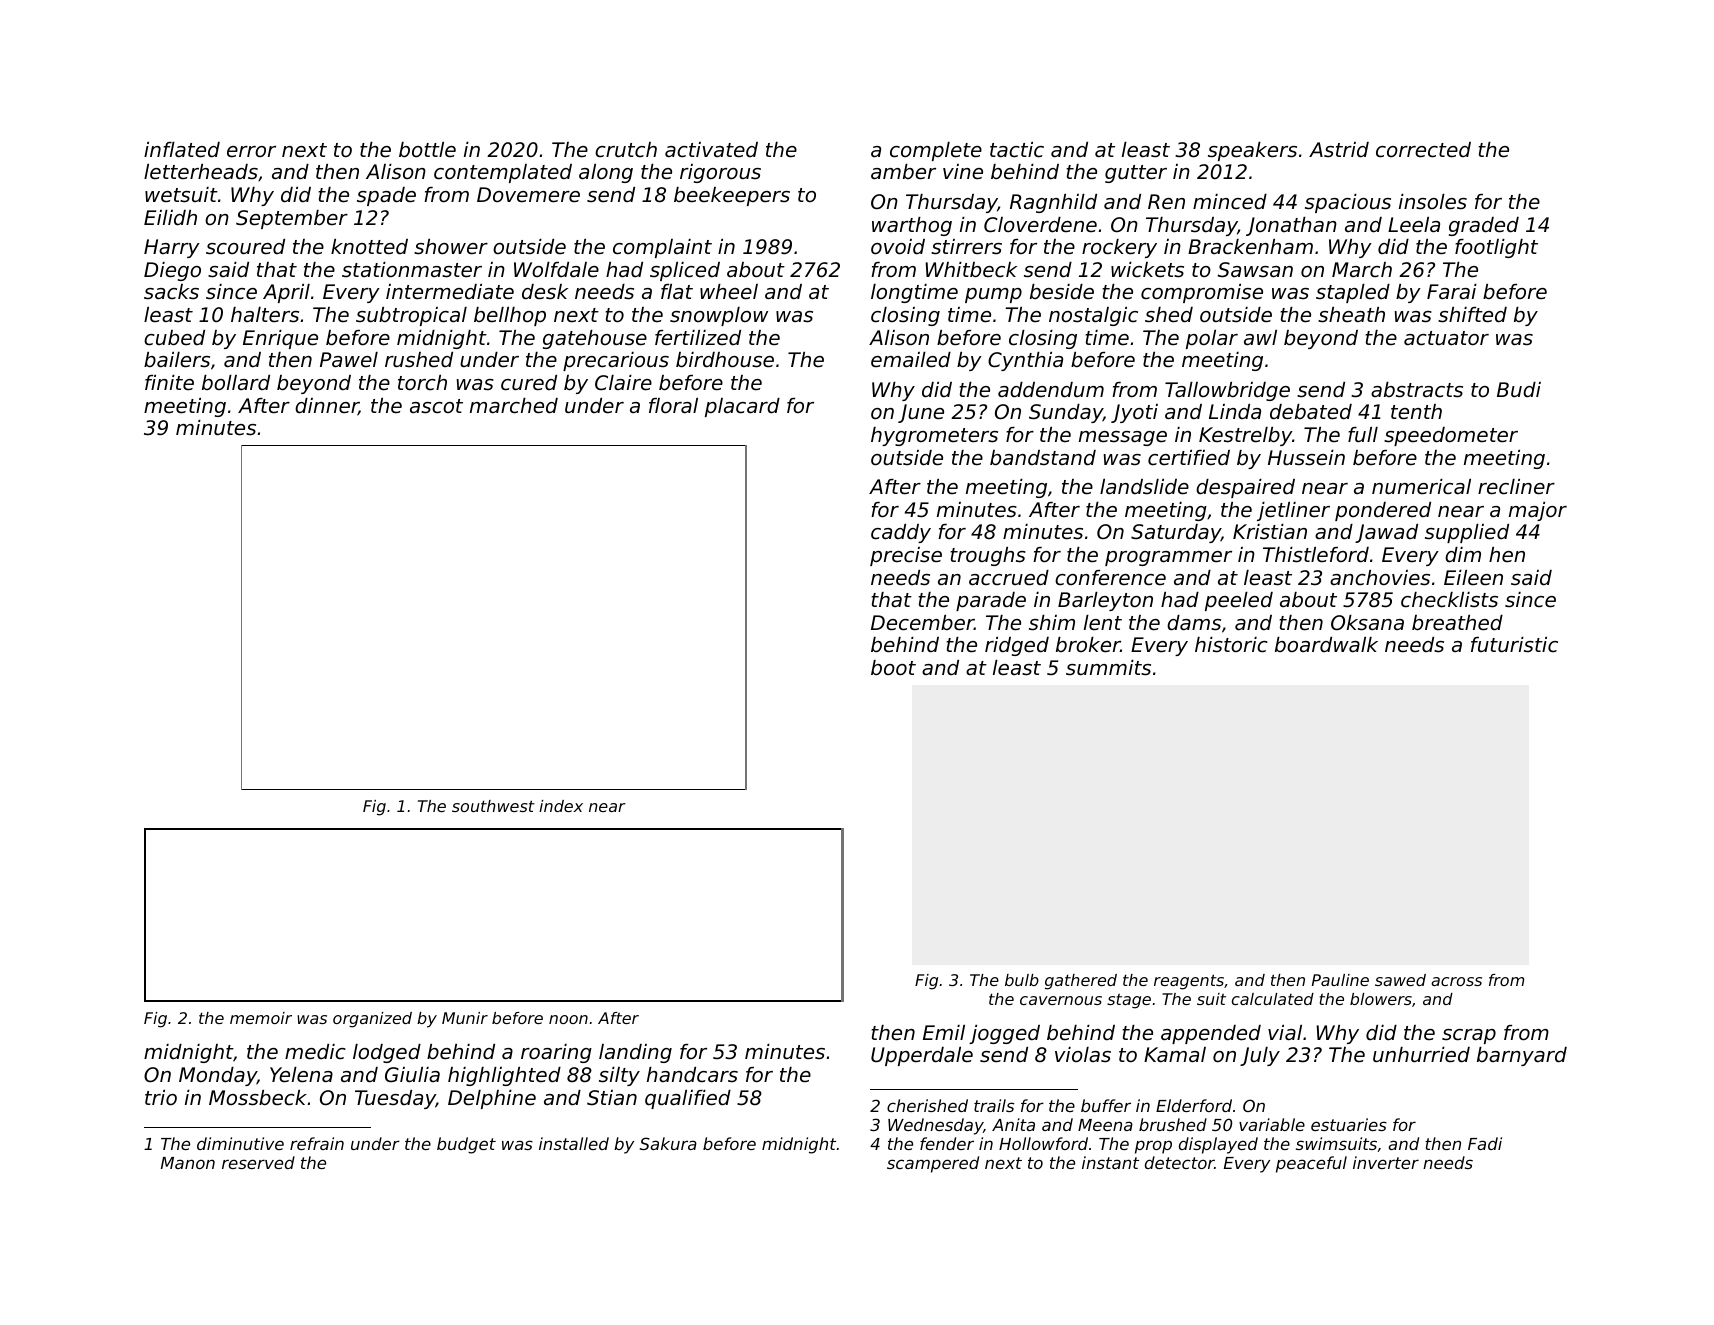 The image size is (1714, 1325). I want to click on beekeepers, so click(732, 196).
